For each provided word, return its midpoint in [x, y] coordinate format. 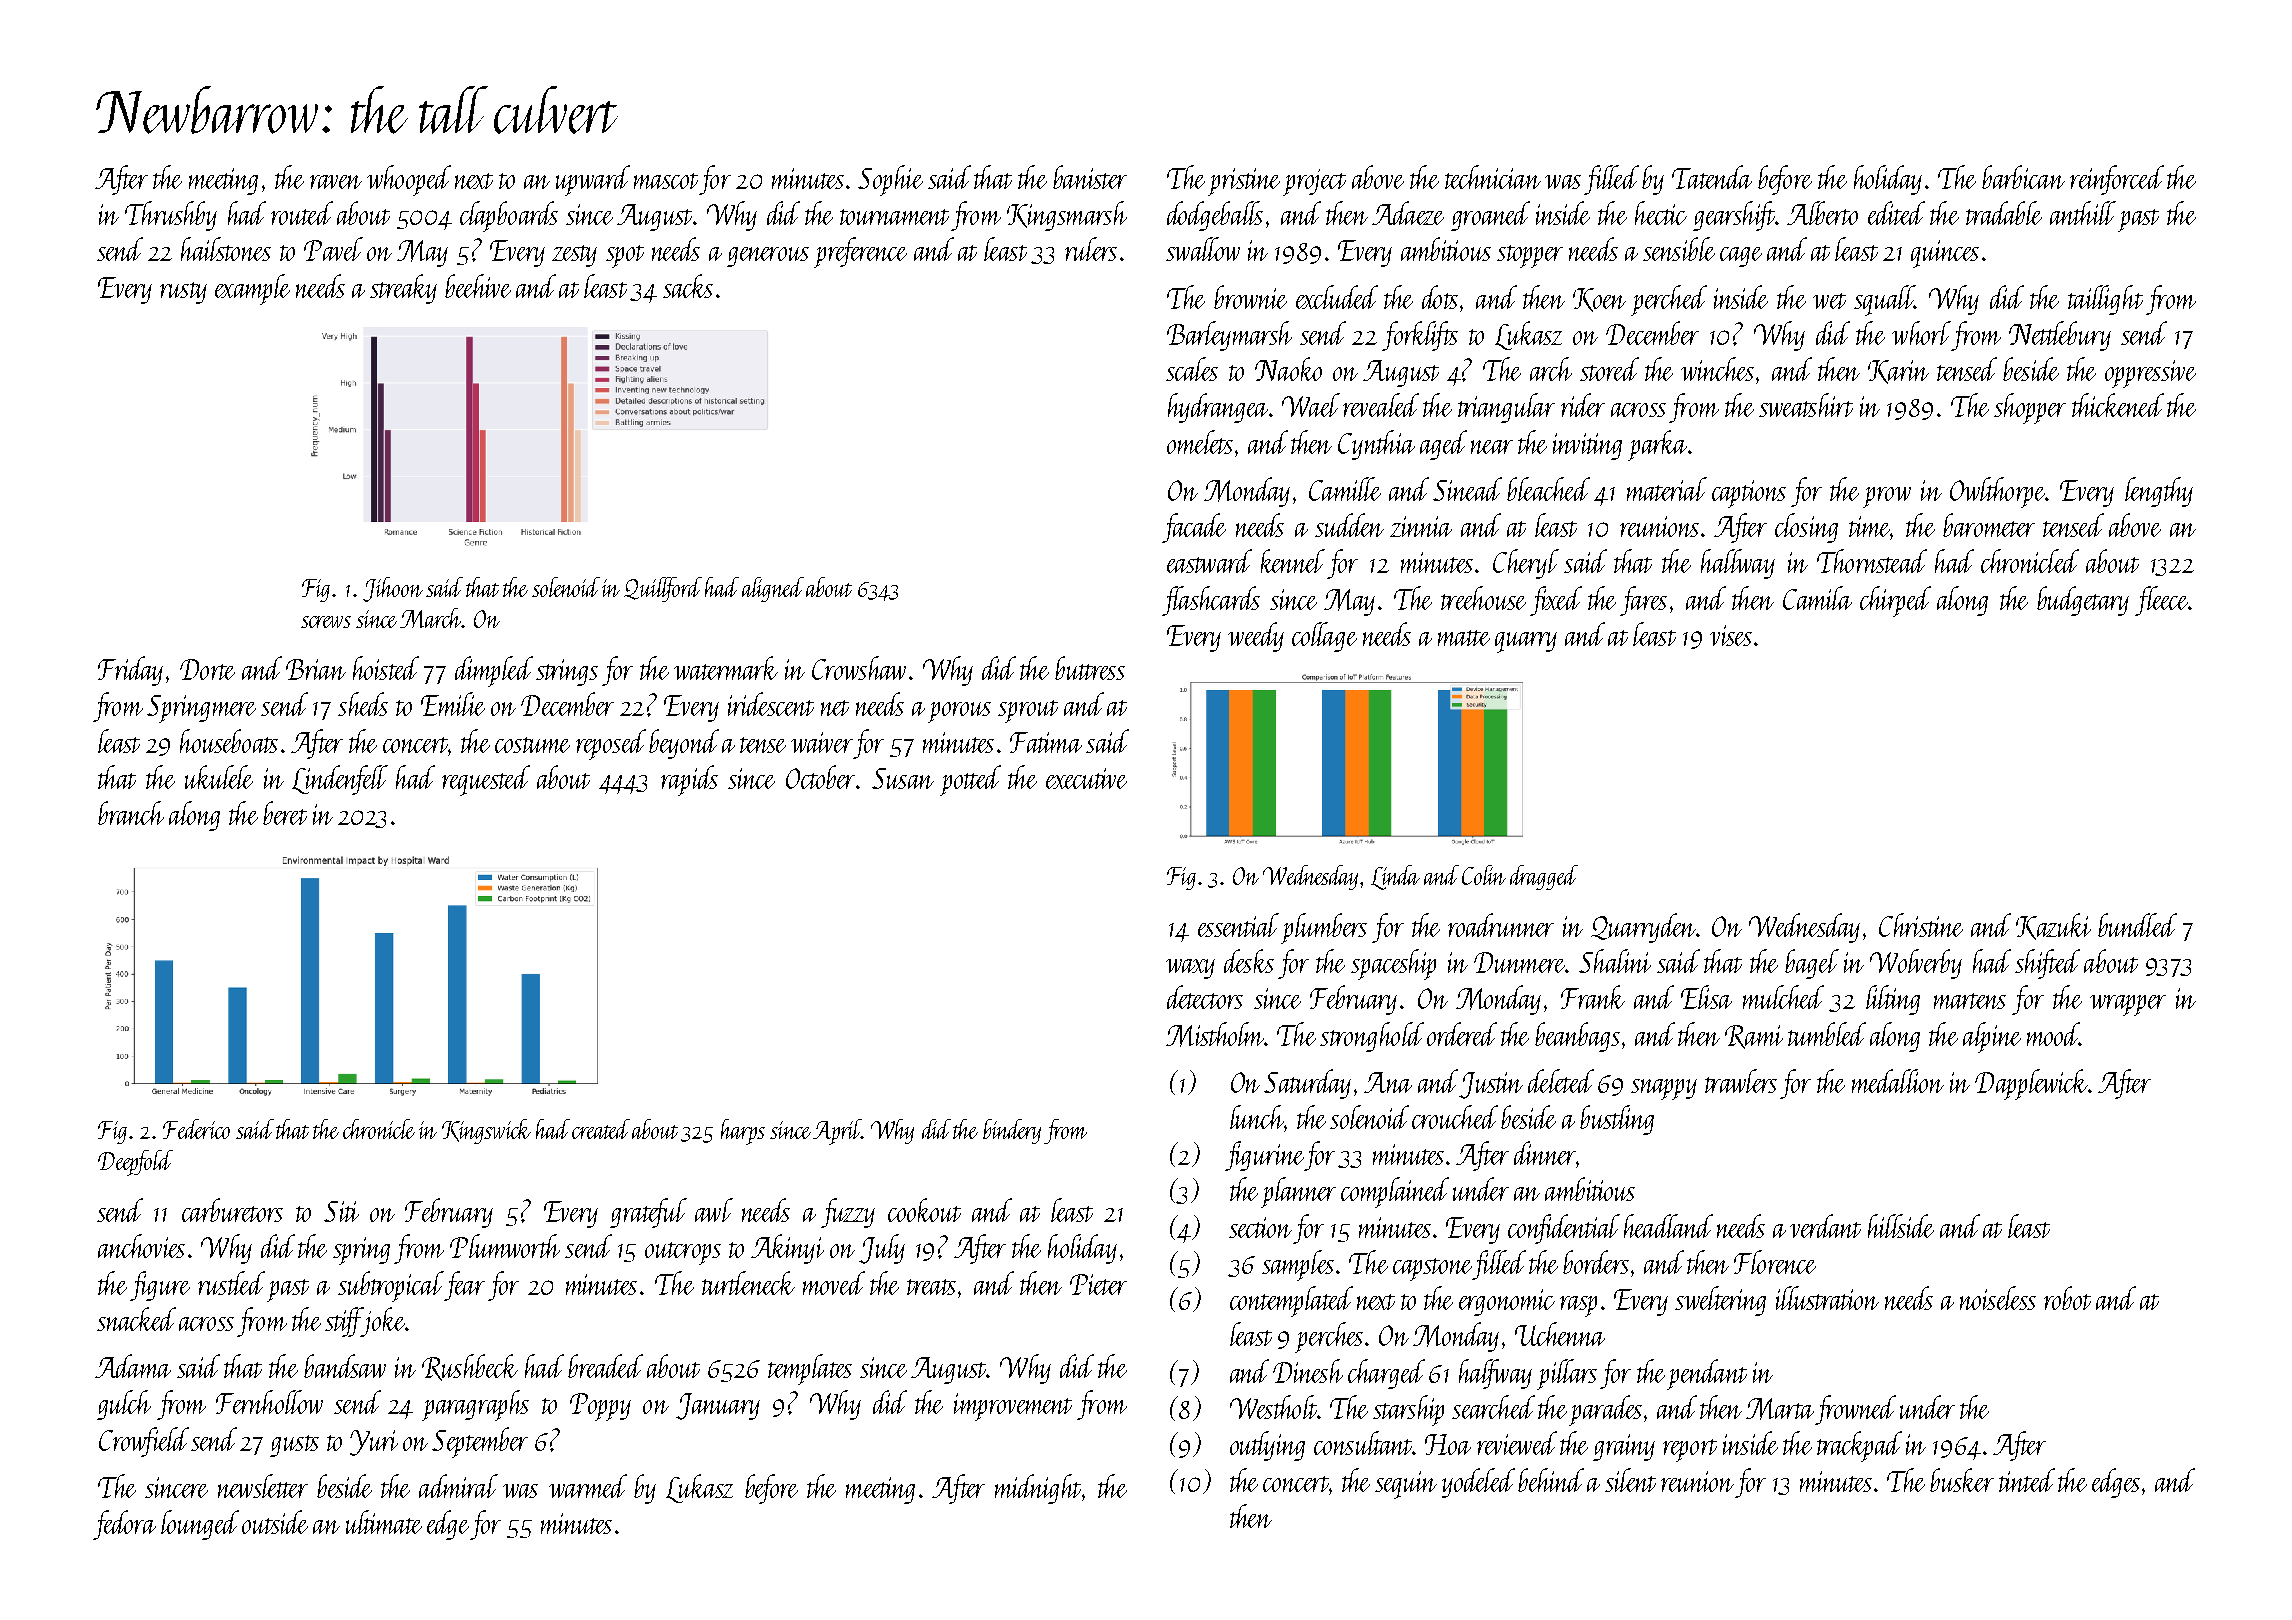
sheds [363, 704]
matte [1464, 638]
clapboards [509, 216]
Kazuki [2053, 926]
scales [1192, 369]
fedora [124, 1525]
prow [1887, 497]
